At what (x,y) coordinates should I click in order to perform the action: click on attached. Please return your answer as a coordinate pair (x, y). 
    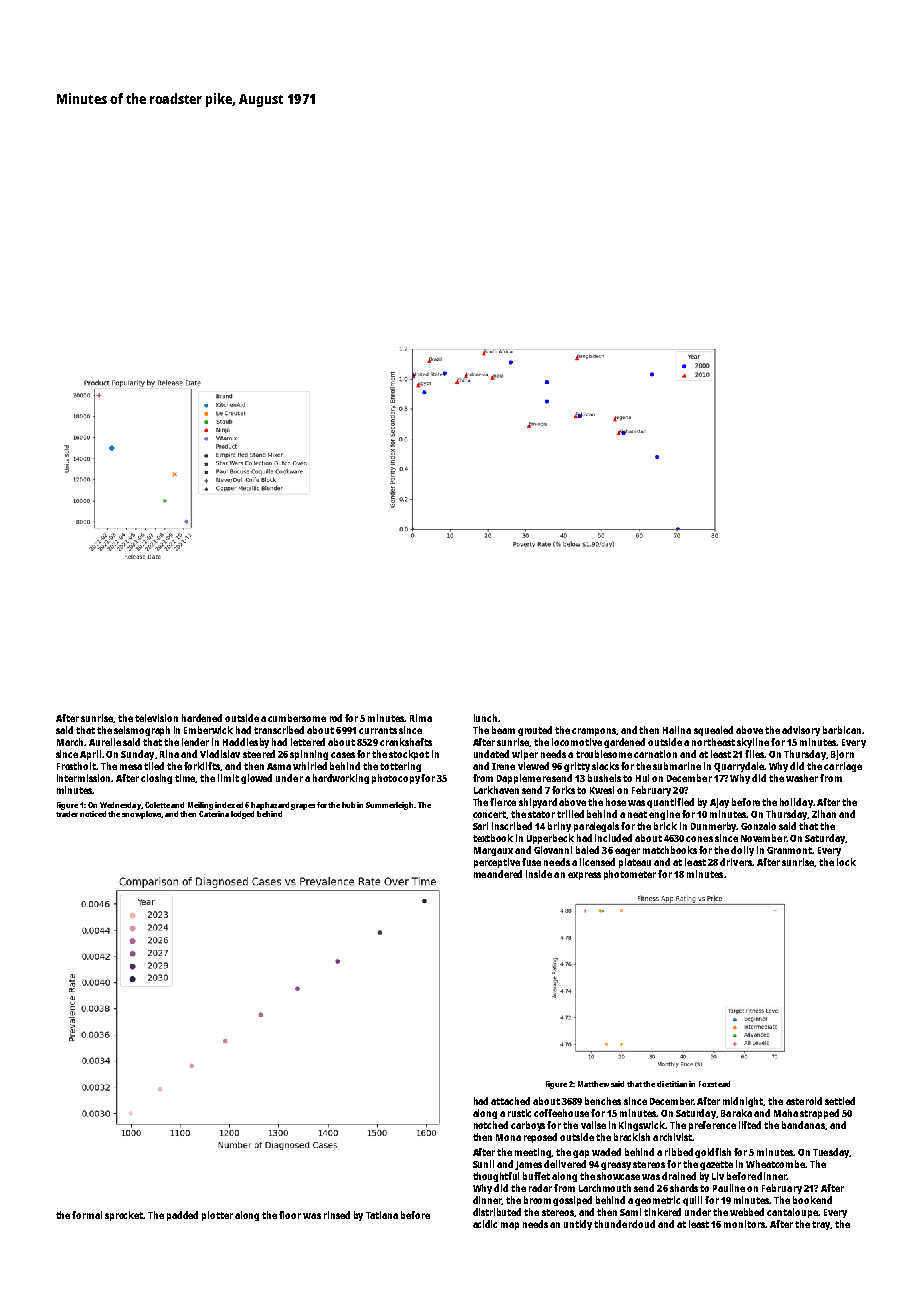
    Looking at the image, I should click on (510, 1101).
